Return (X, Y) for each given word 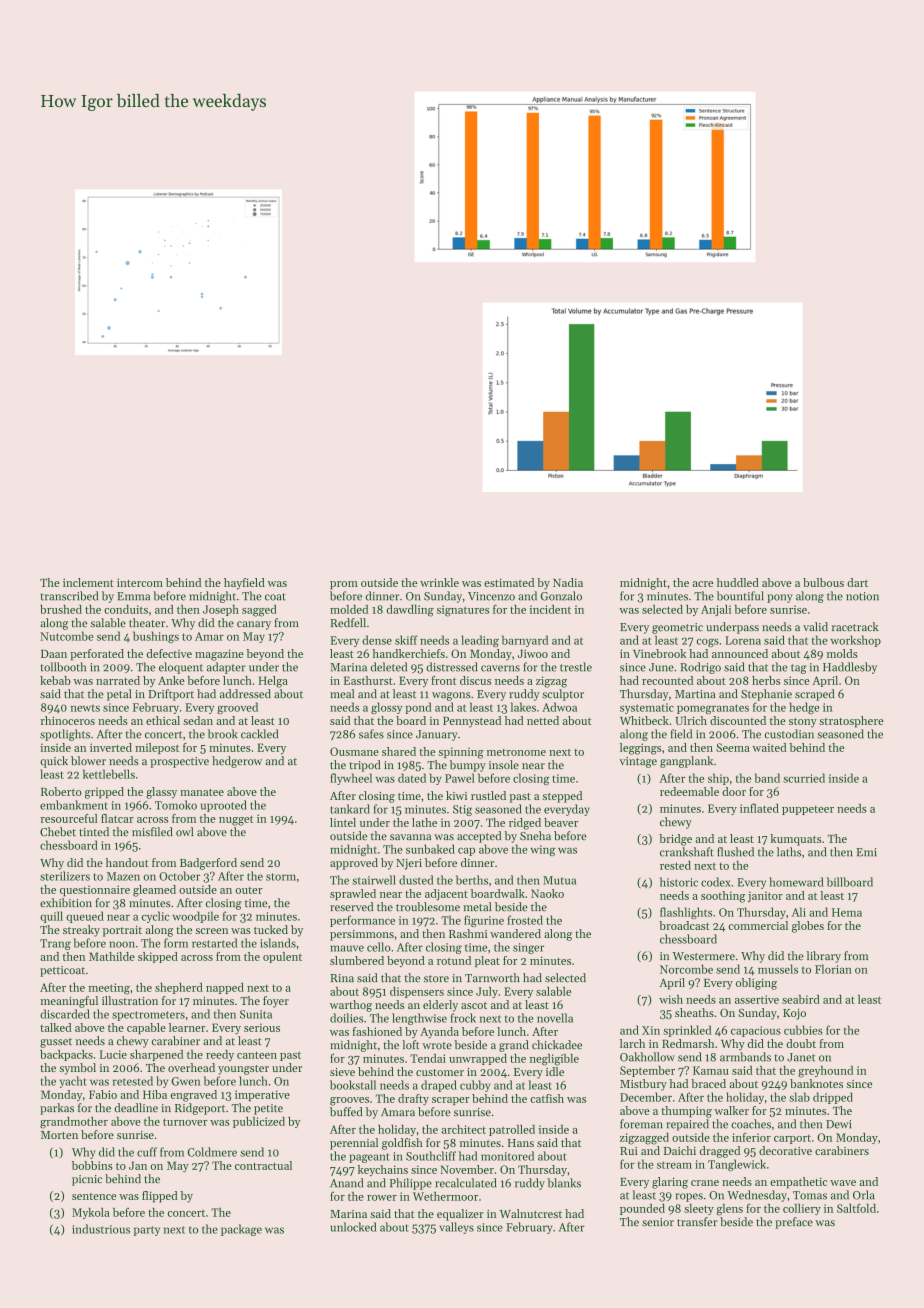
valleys (456, 1228)
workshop (855, 641)
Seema (733, 747)
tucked (271, 929)
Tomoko (176, 805)
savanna (410, 837)
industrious (101, 1229)
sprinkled (687, 1031)
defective (169, 653)
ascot (474, 1005)
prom (344, 585)
